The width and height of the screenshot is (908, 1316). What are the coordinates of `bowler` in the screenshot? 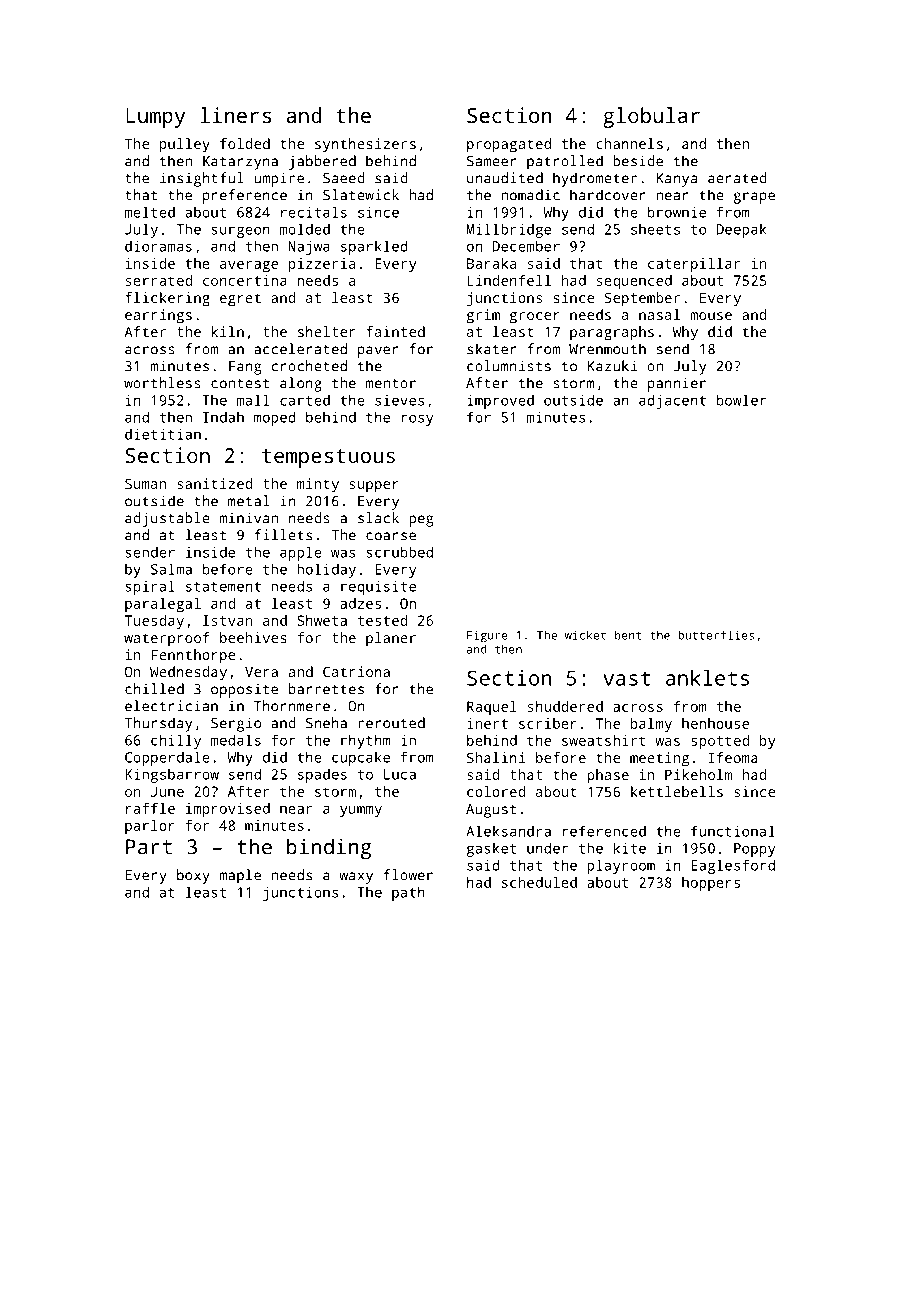 It's located at (741, 400).
